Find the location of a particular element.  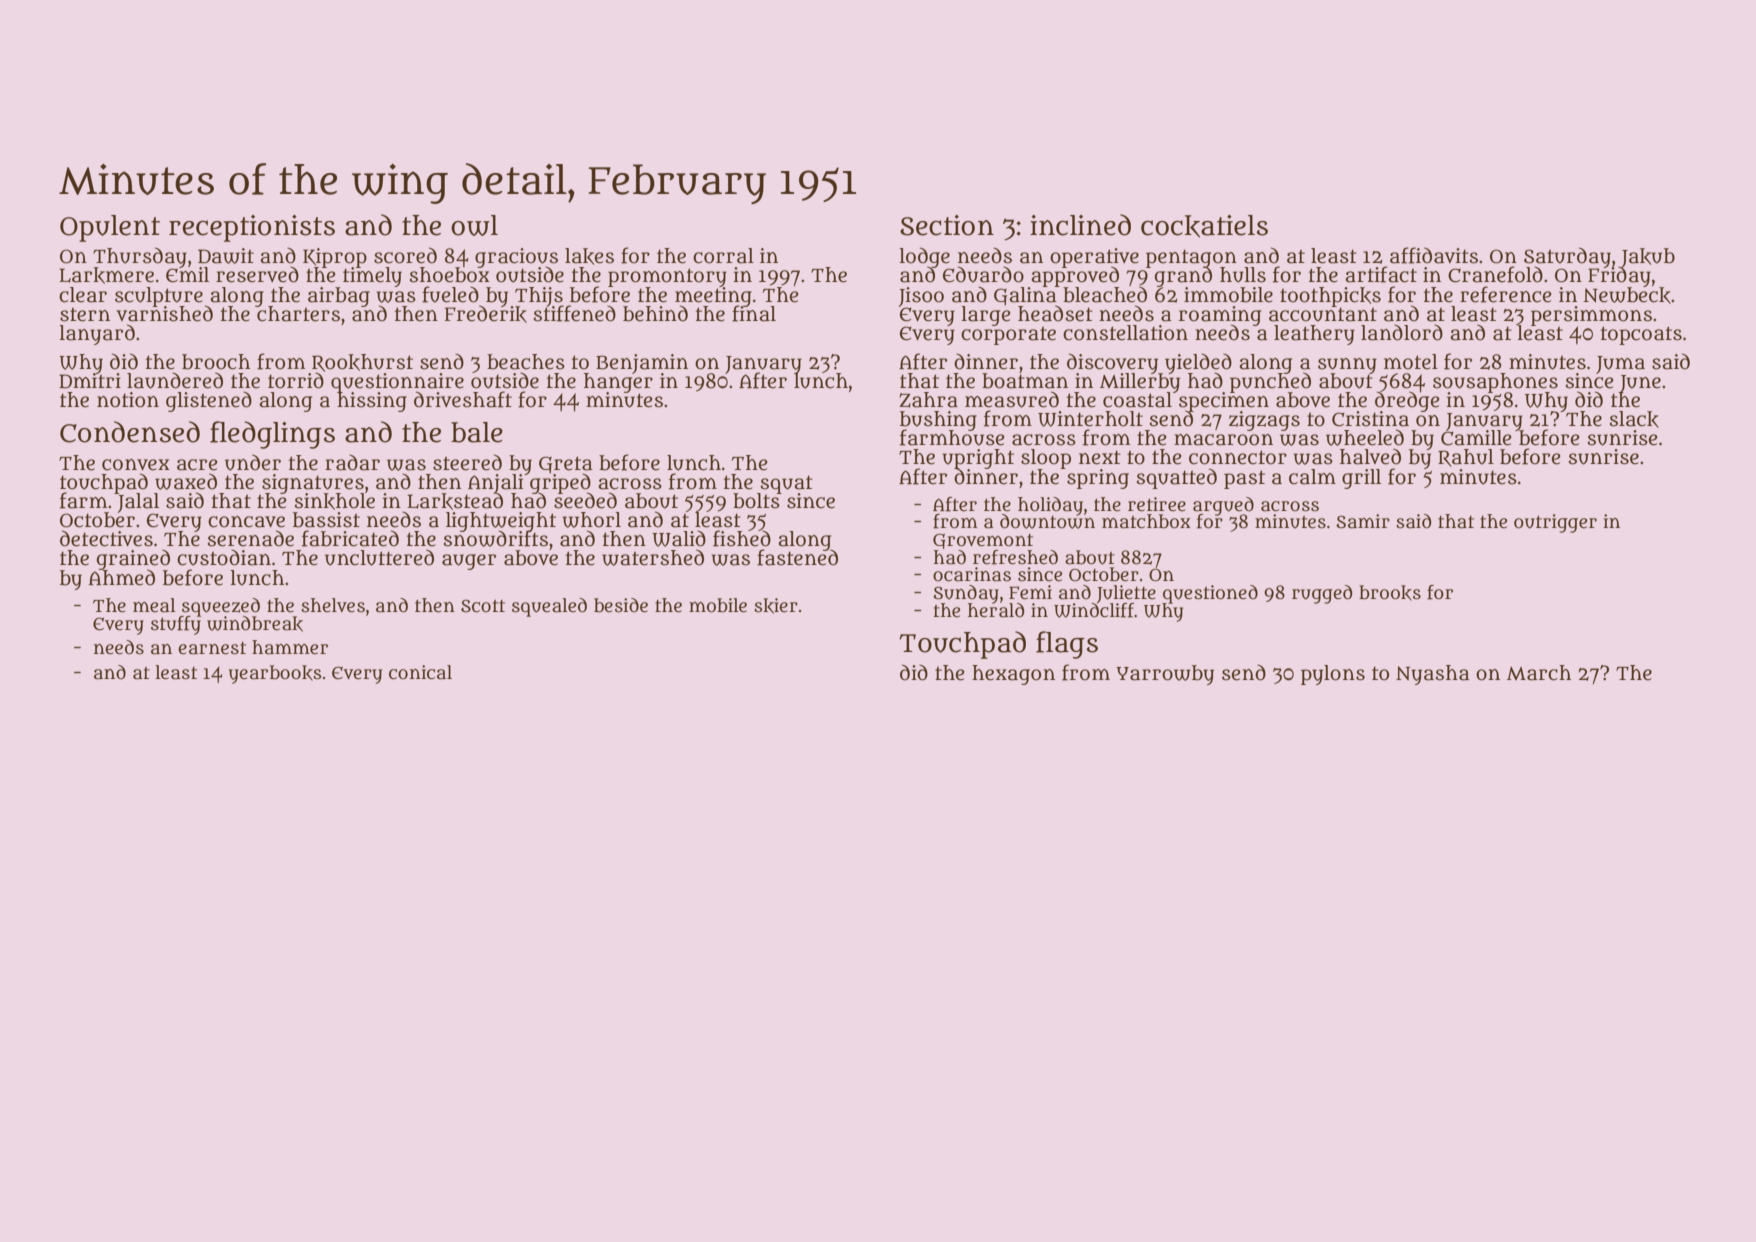

artifact is located at coordinates (1381, 274).
